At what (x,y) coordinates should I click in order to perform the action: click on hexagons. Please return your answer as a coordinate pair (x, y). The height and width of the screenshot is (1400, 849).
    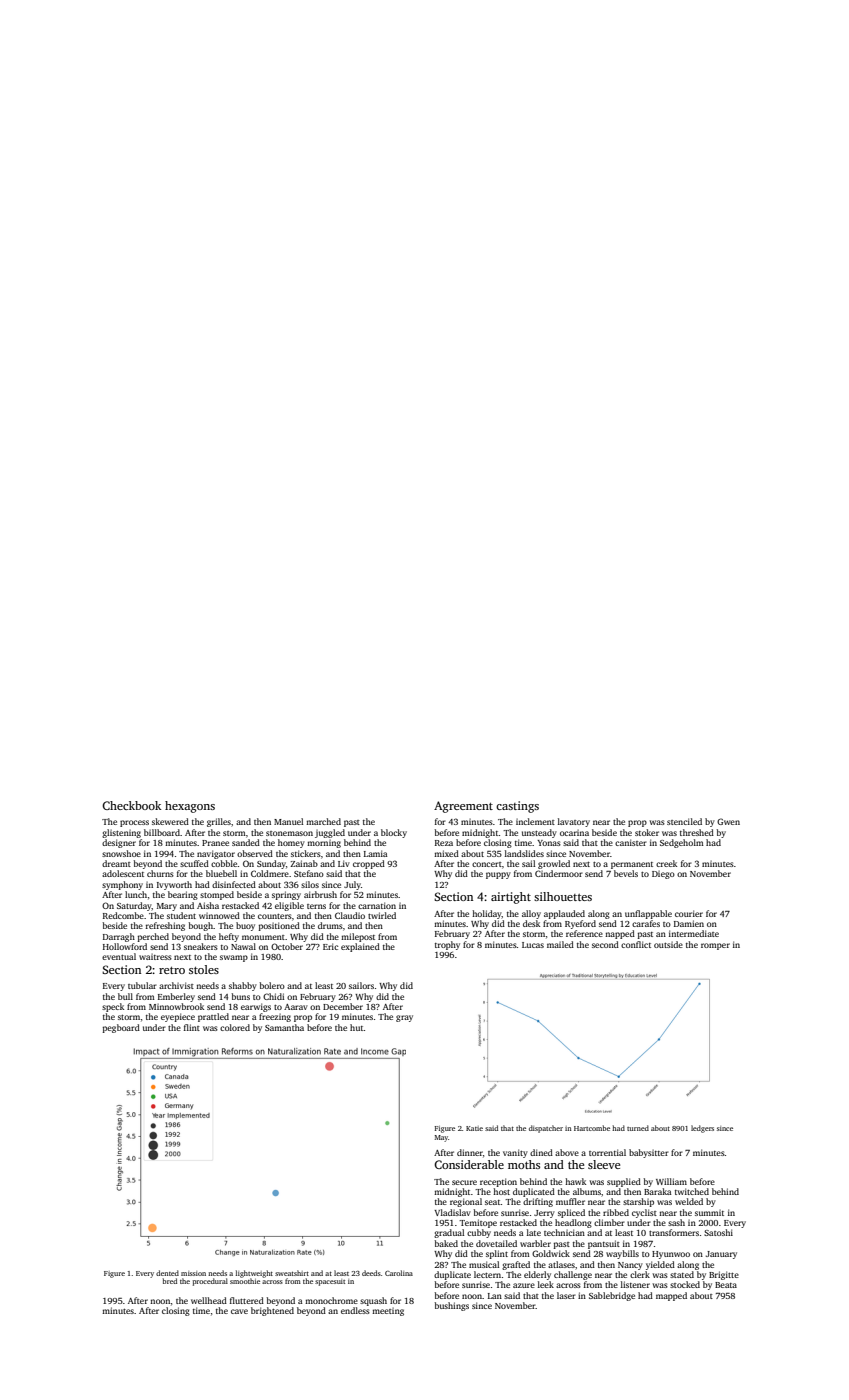
    Looking at the image, I should click on (190, 807).
